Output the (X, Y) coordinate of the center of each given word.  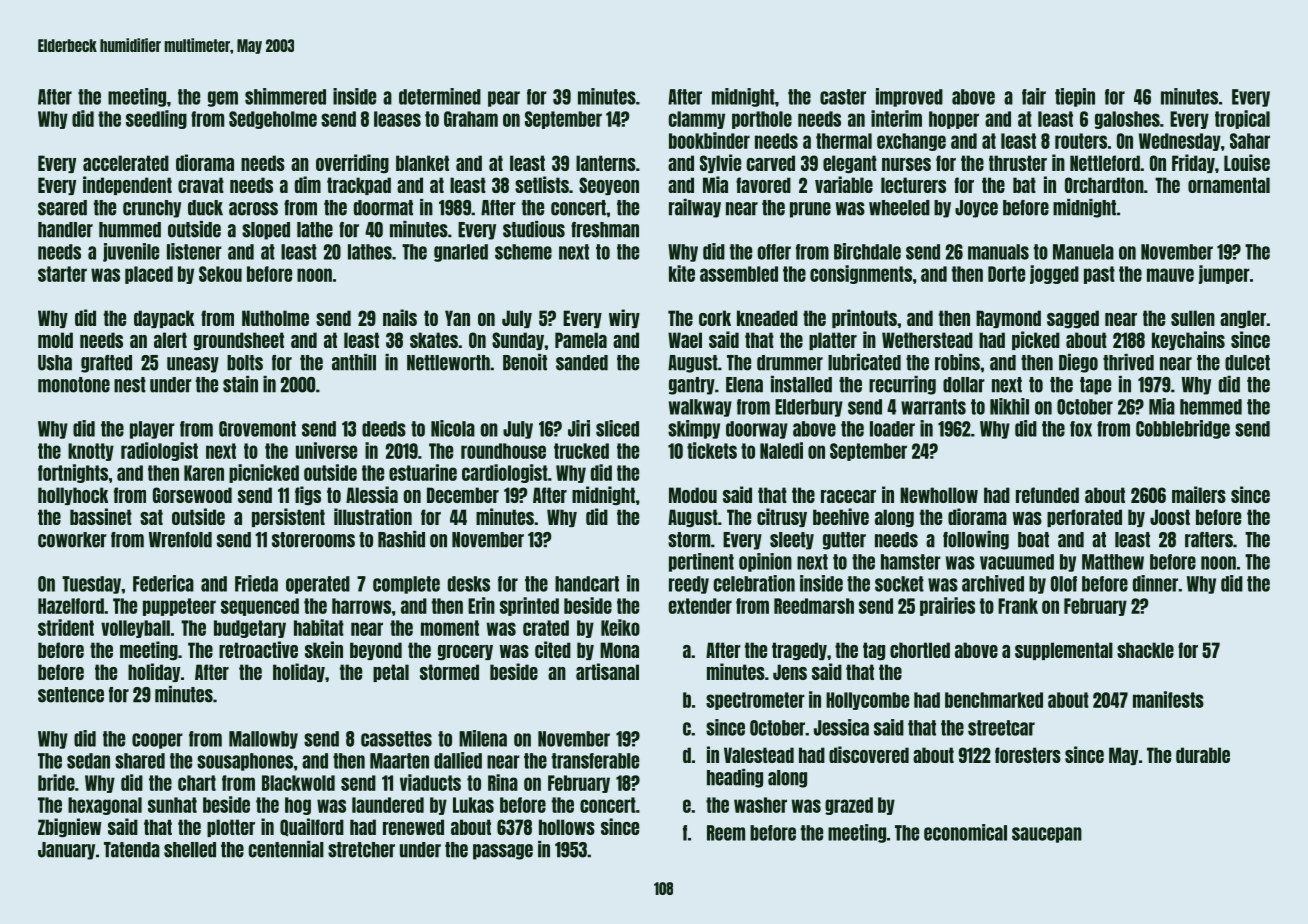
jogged (1054, 274)
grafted (106, 364)
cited (553, 649)
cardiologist (505, 473)
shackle (1145, 650)
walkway (700, 408)
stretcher (361, 850)
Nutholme (275, 318)
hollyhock (73, 496)
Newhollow (939, 495)
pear (504, 99)
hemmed (1211, 407)
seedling (156, 119)
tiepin (1075, 97)
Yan (457, 318)
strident (66, 627)
